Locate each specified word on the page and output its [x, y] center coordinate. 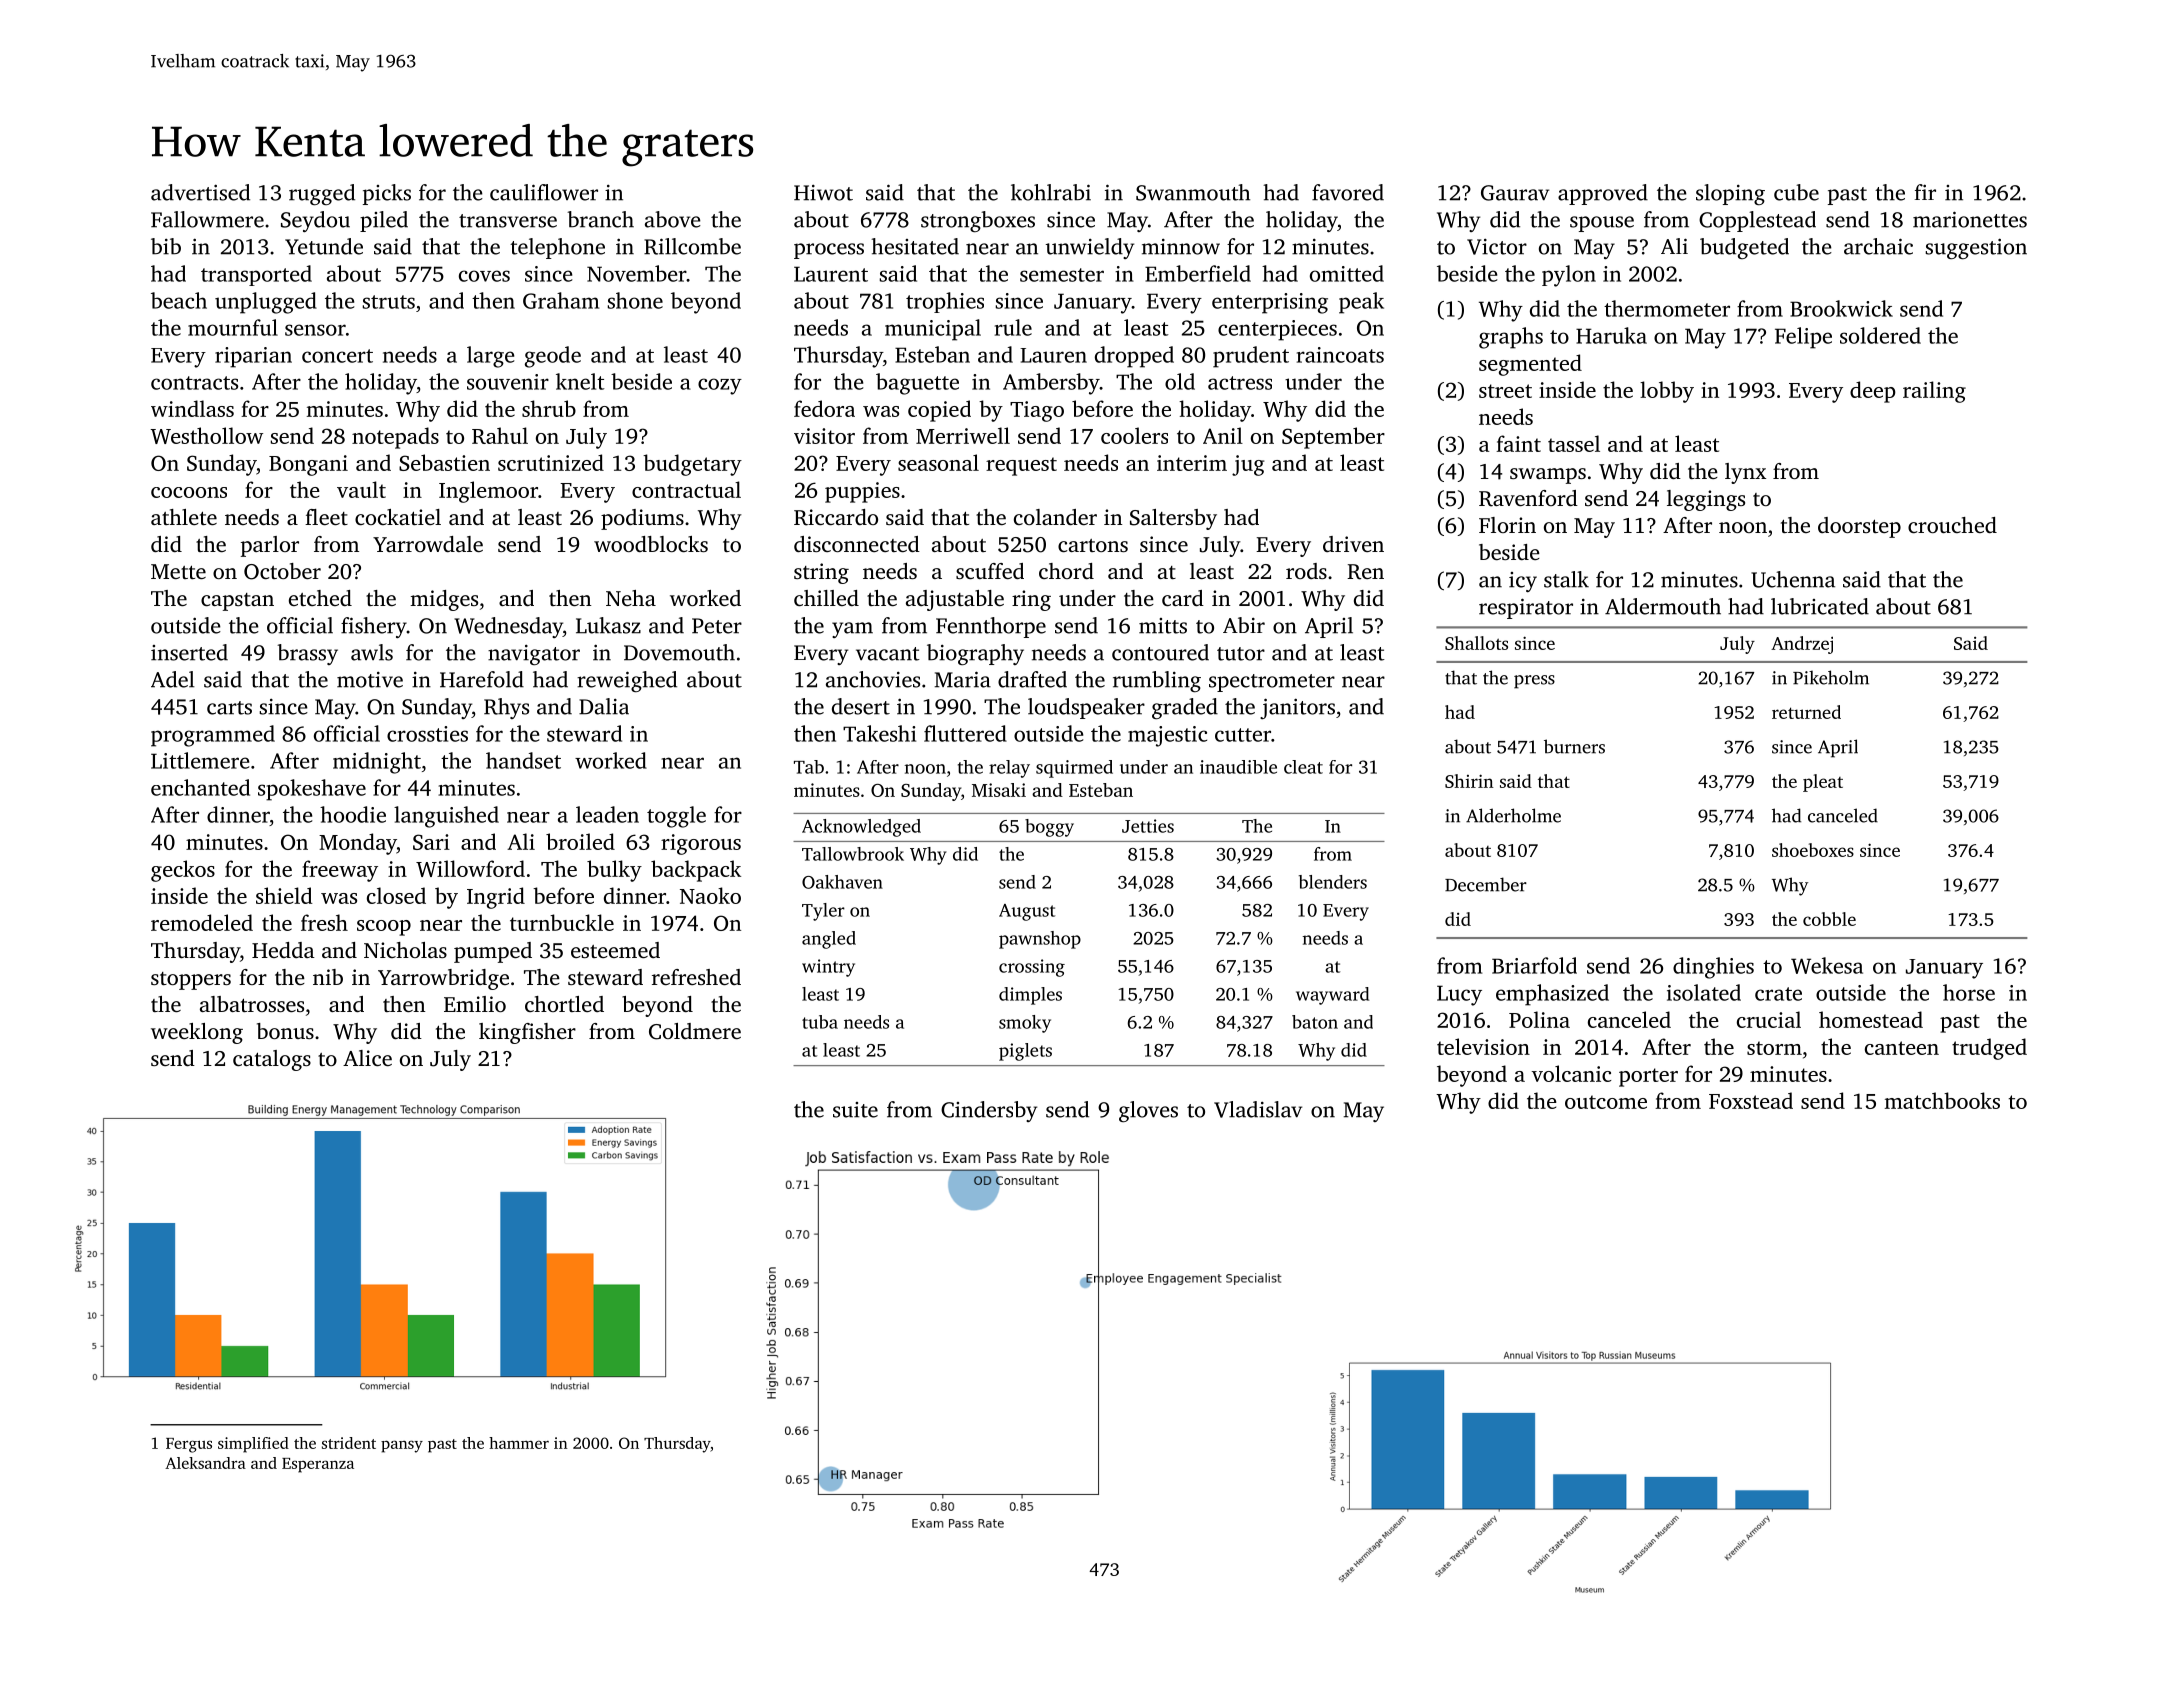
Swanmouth [1193, 192]
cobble [1829, 919]
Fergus [189, 1445]
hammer [519, 1443]
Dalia [604, 706]
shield [284, 895]
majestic [1167, 736]
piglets [1025, 1052]
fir [1925, 192]
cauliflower [544, 192]
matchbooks [1942, 1100]
